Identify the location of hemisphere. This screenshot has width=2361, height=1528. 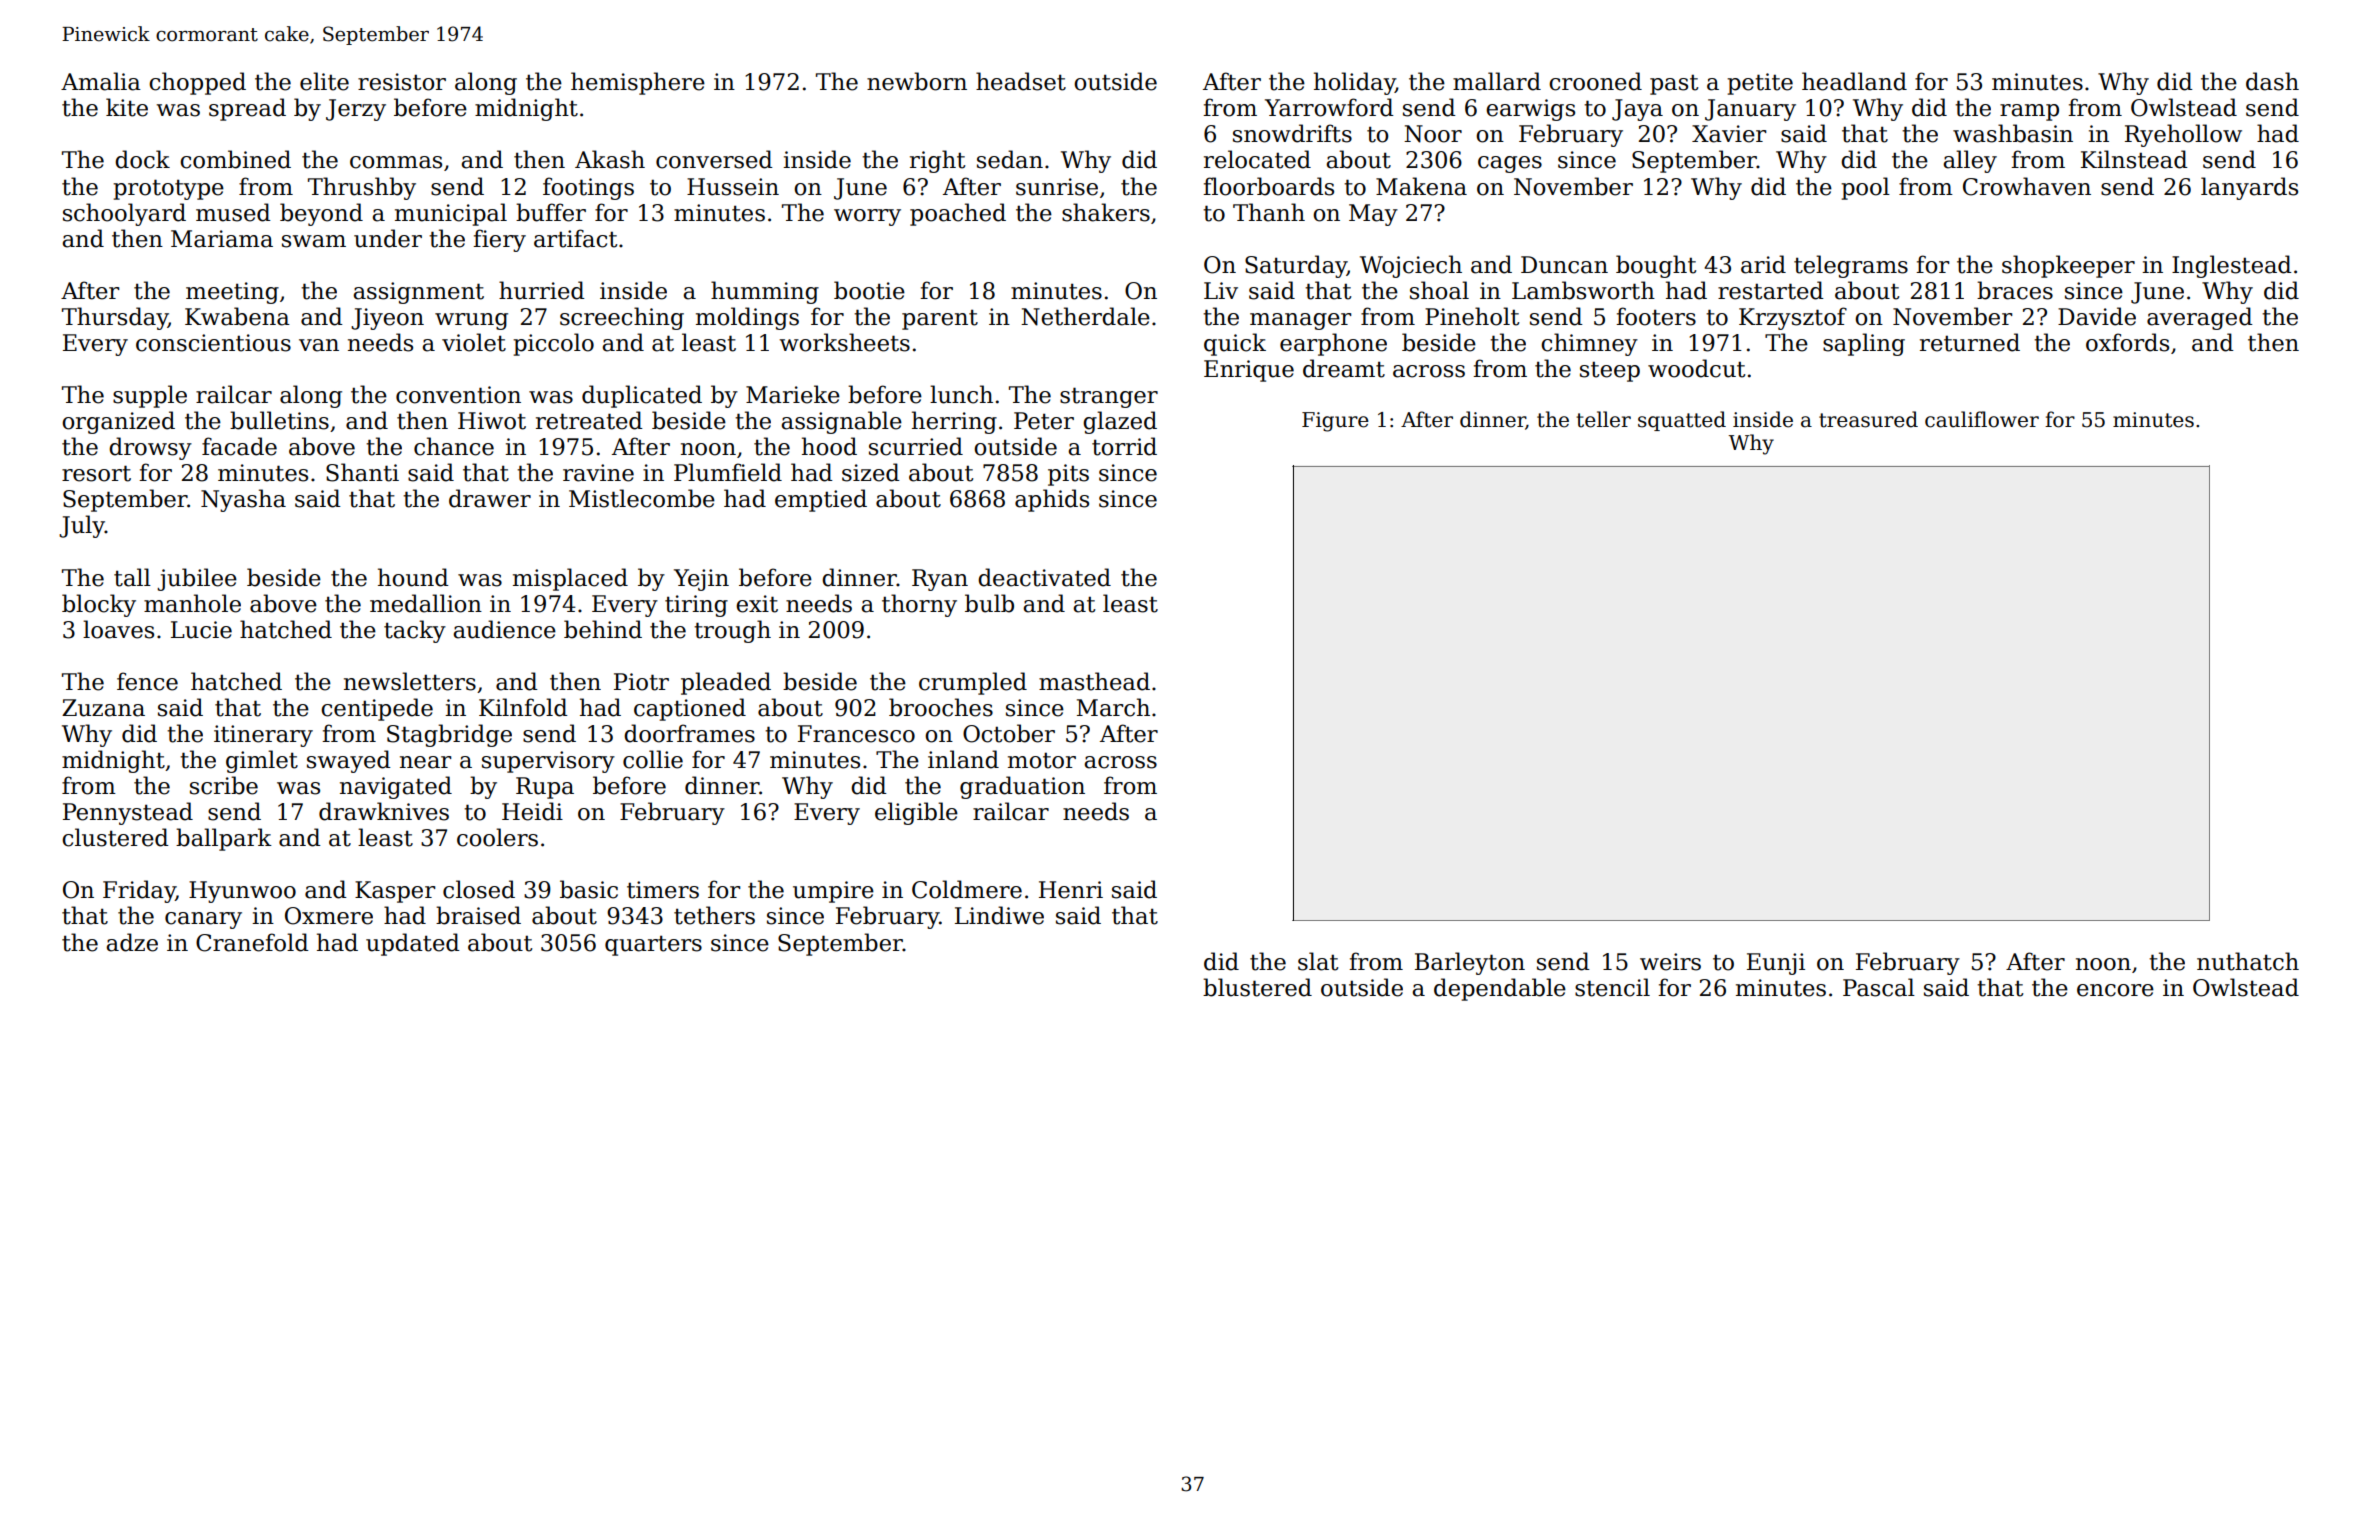
(638, 83).
